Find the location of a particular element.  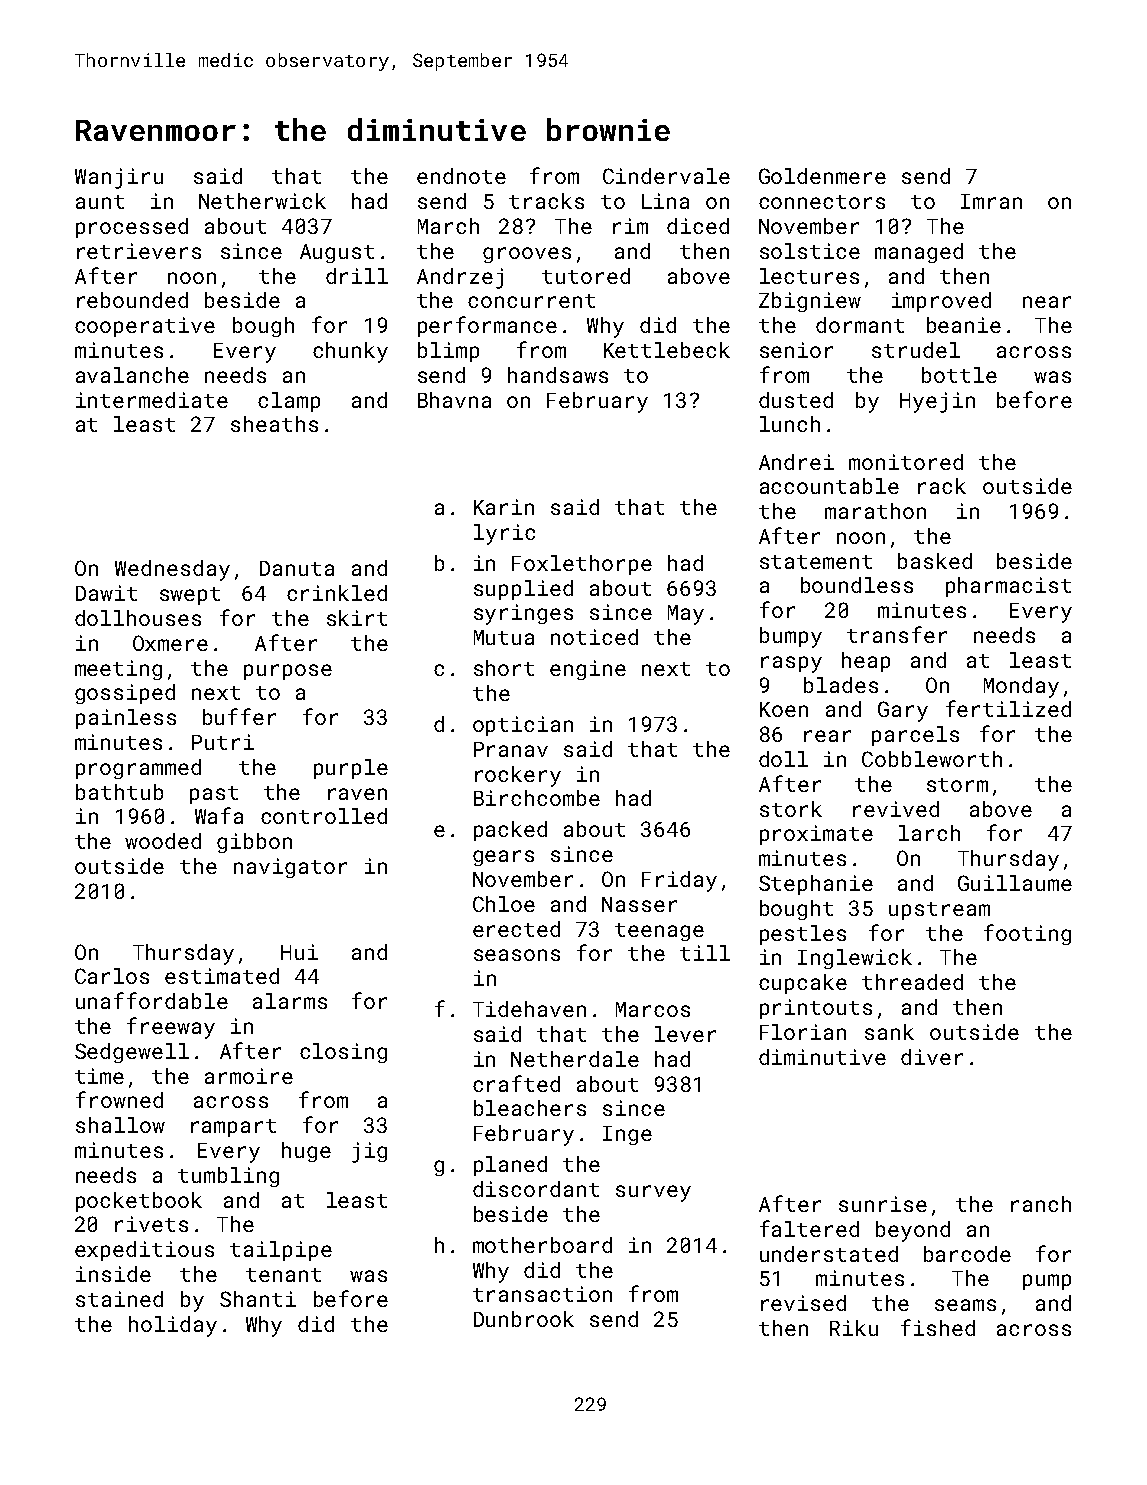

Riku is located at coordinates (854, 1328).
